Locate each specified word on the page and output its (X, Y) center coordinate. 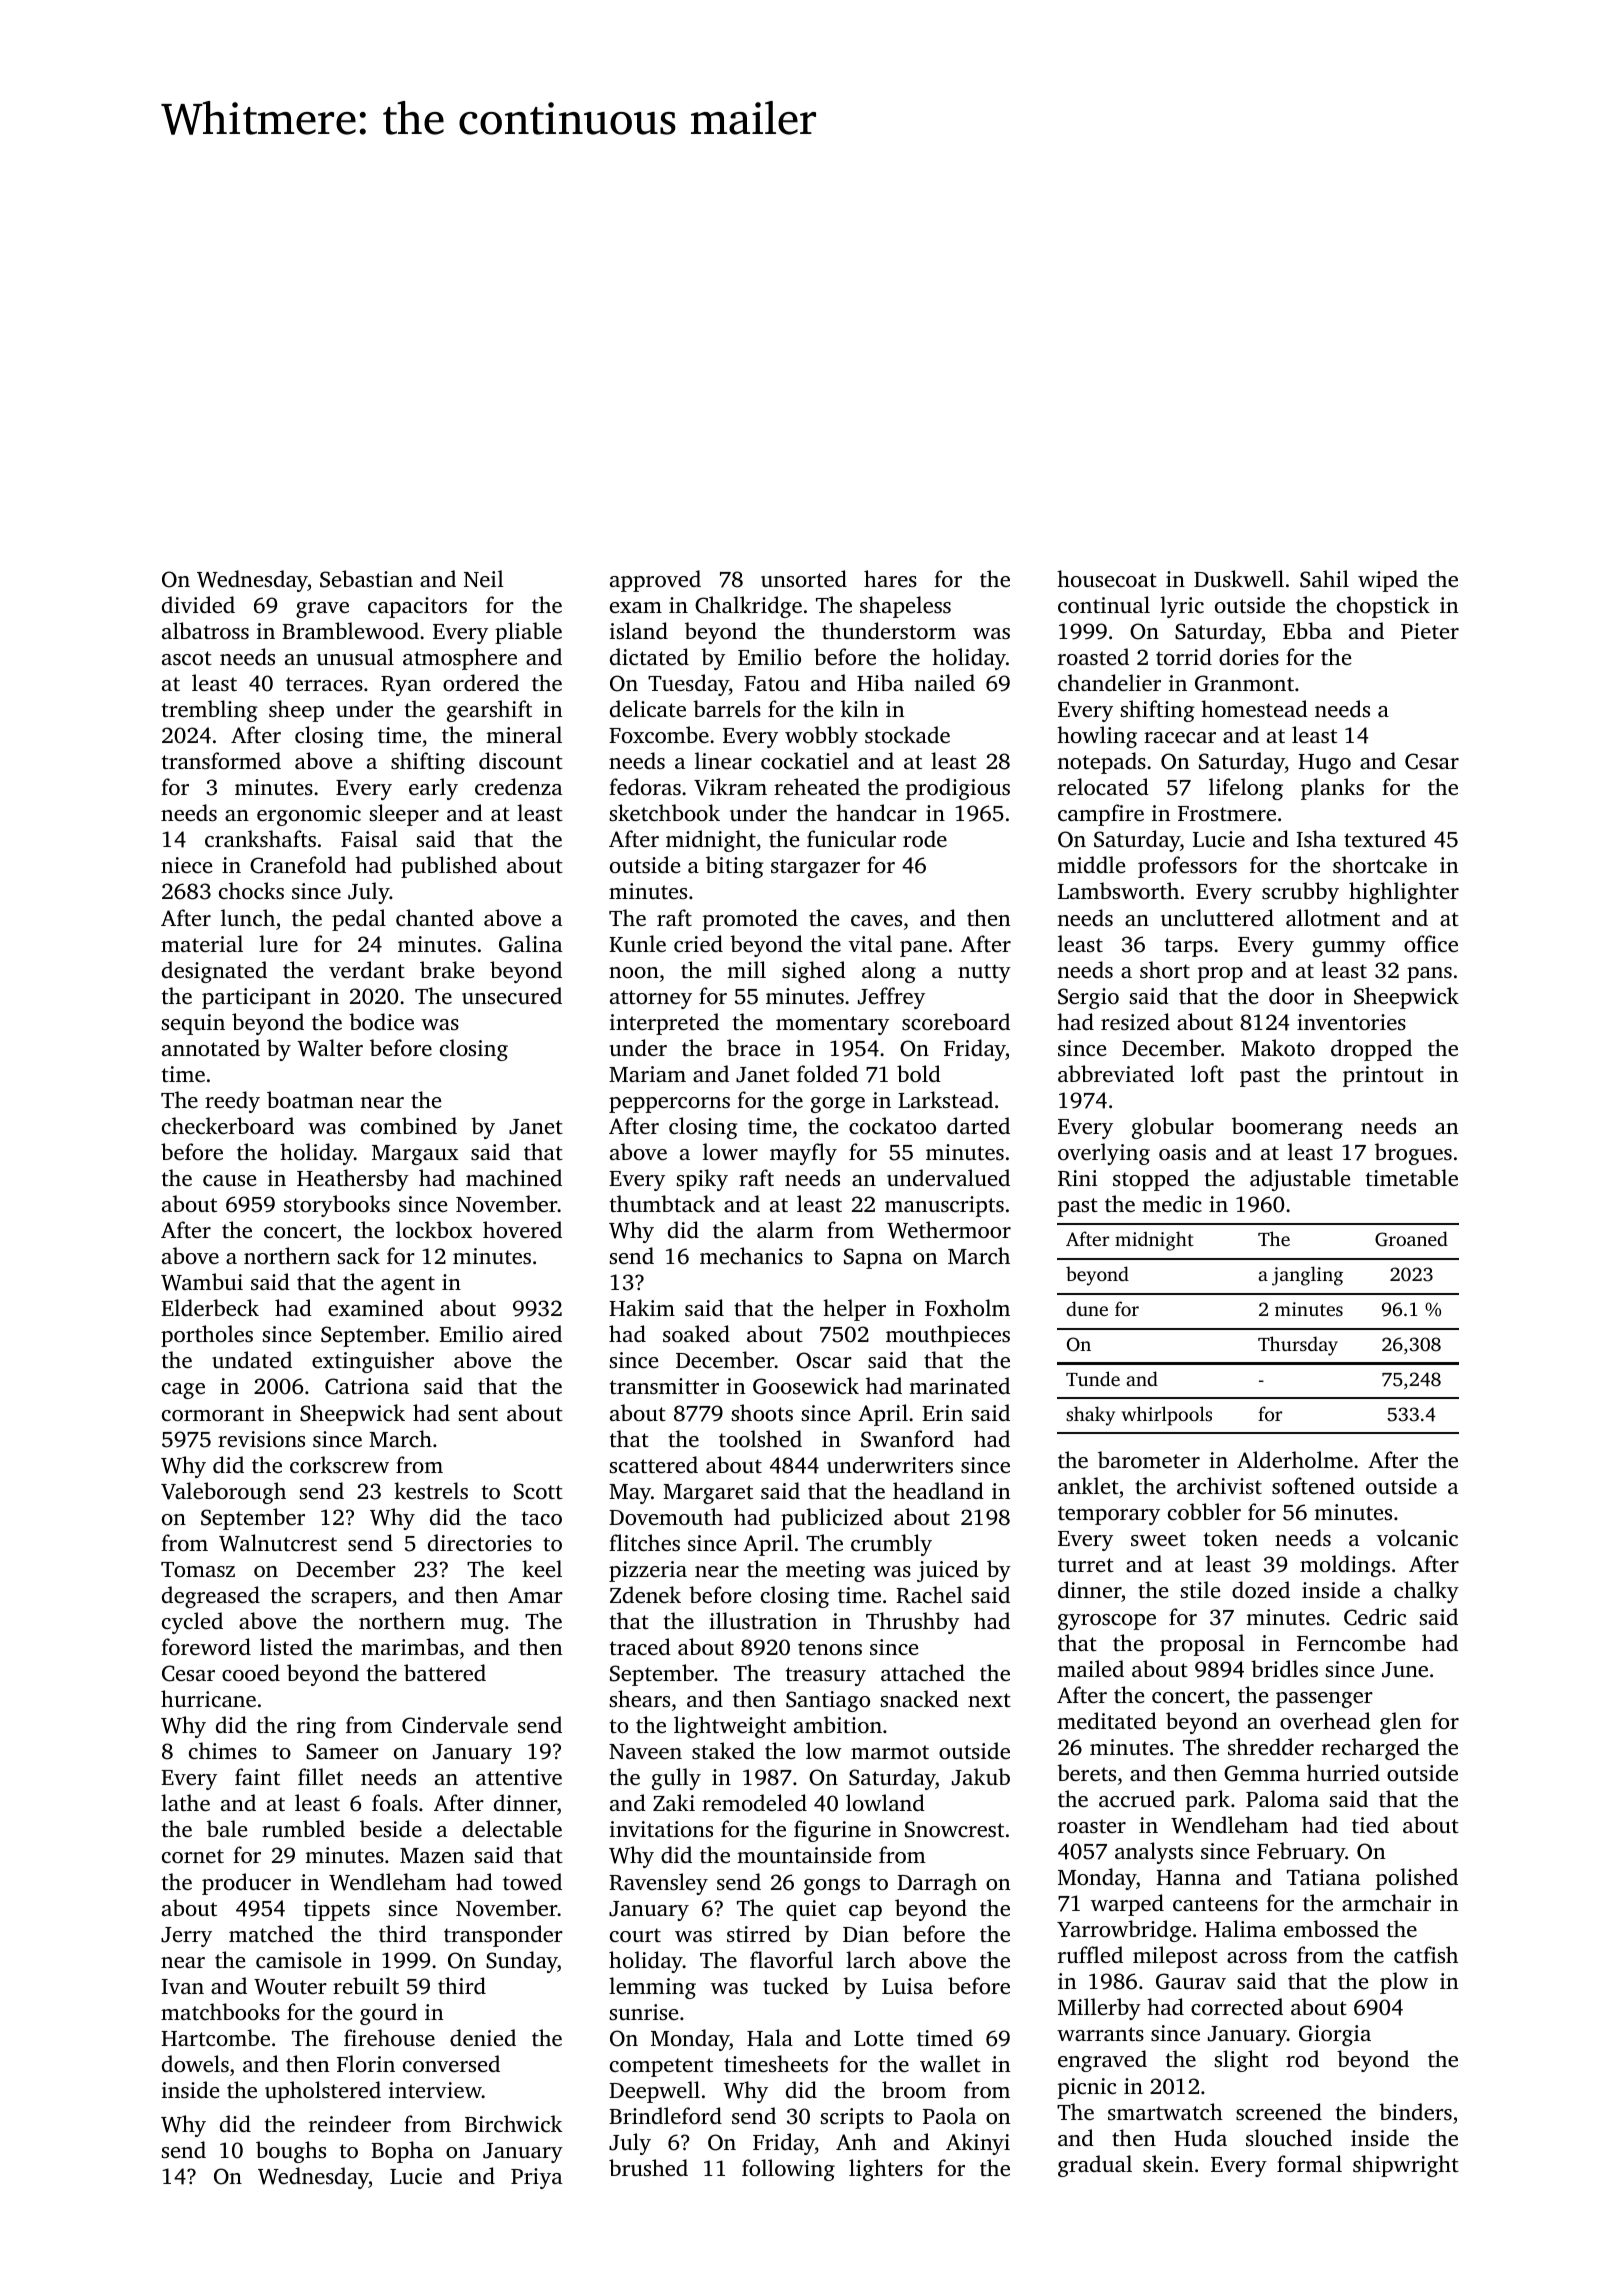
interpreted (664, 1024)
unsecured (512, 995)
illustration (763, 1620)
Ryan (406, 686)
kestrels (431, 1490)
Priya (537, 2178)
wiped (1388, 581)
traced (640, 1646)
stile (1200, 1589)
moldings (1345, 1566)
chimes (223, 1750)
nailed (944, 682)
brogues (1413, 1154)
